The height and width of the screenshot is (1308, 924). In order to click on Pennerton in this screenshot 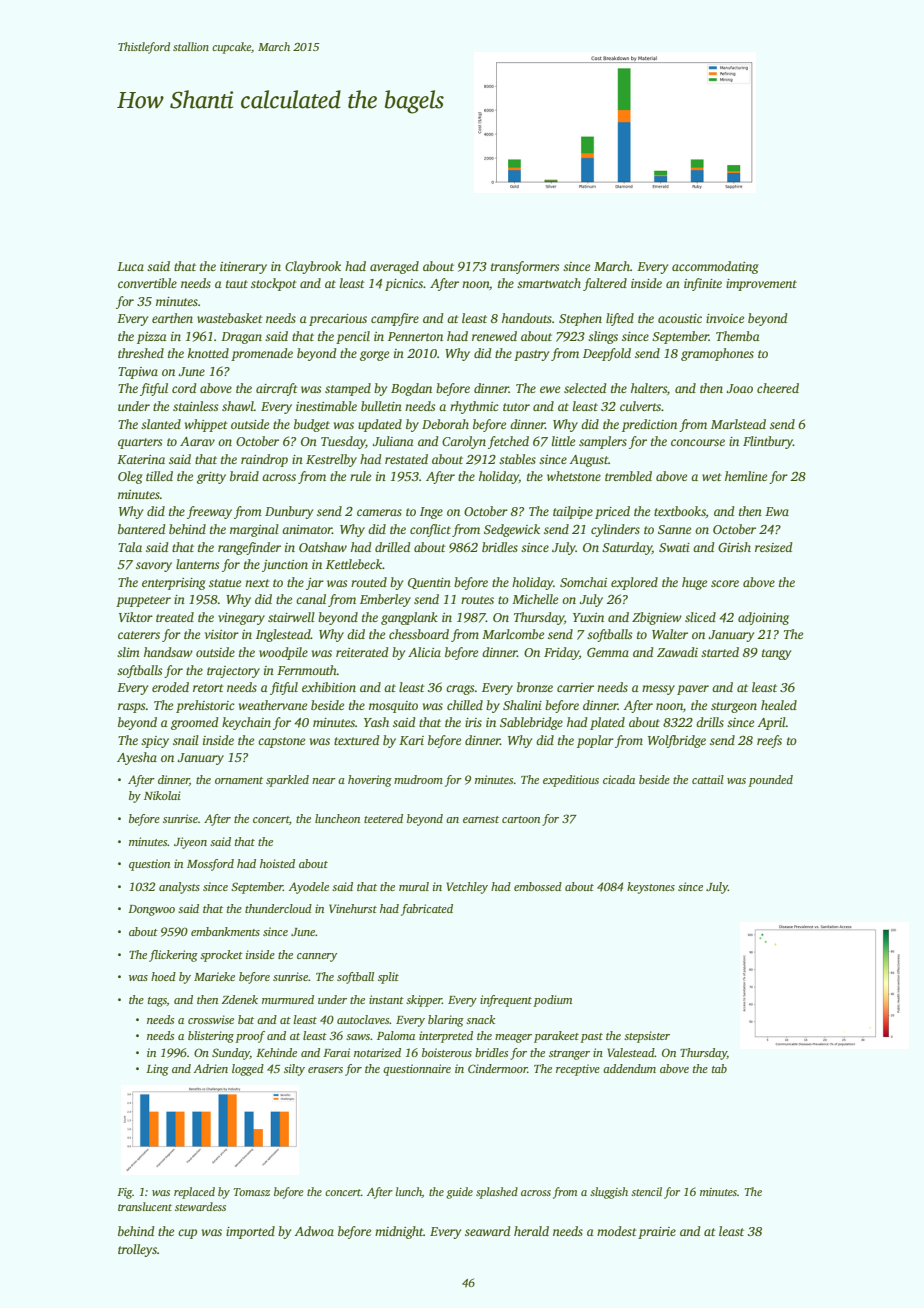, I will do `click(415, 336)`.
